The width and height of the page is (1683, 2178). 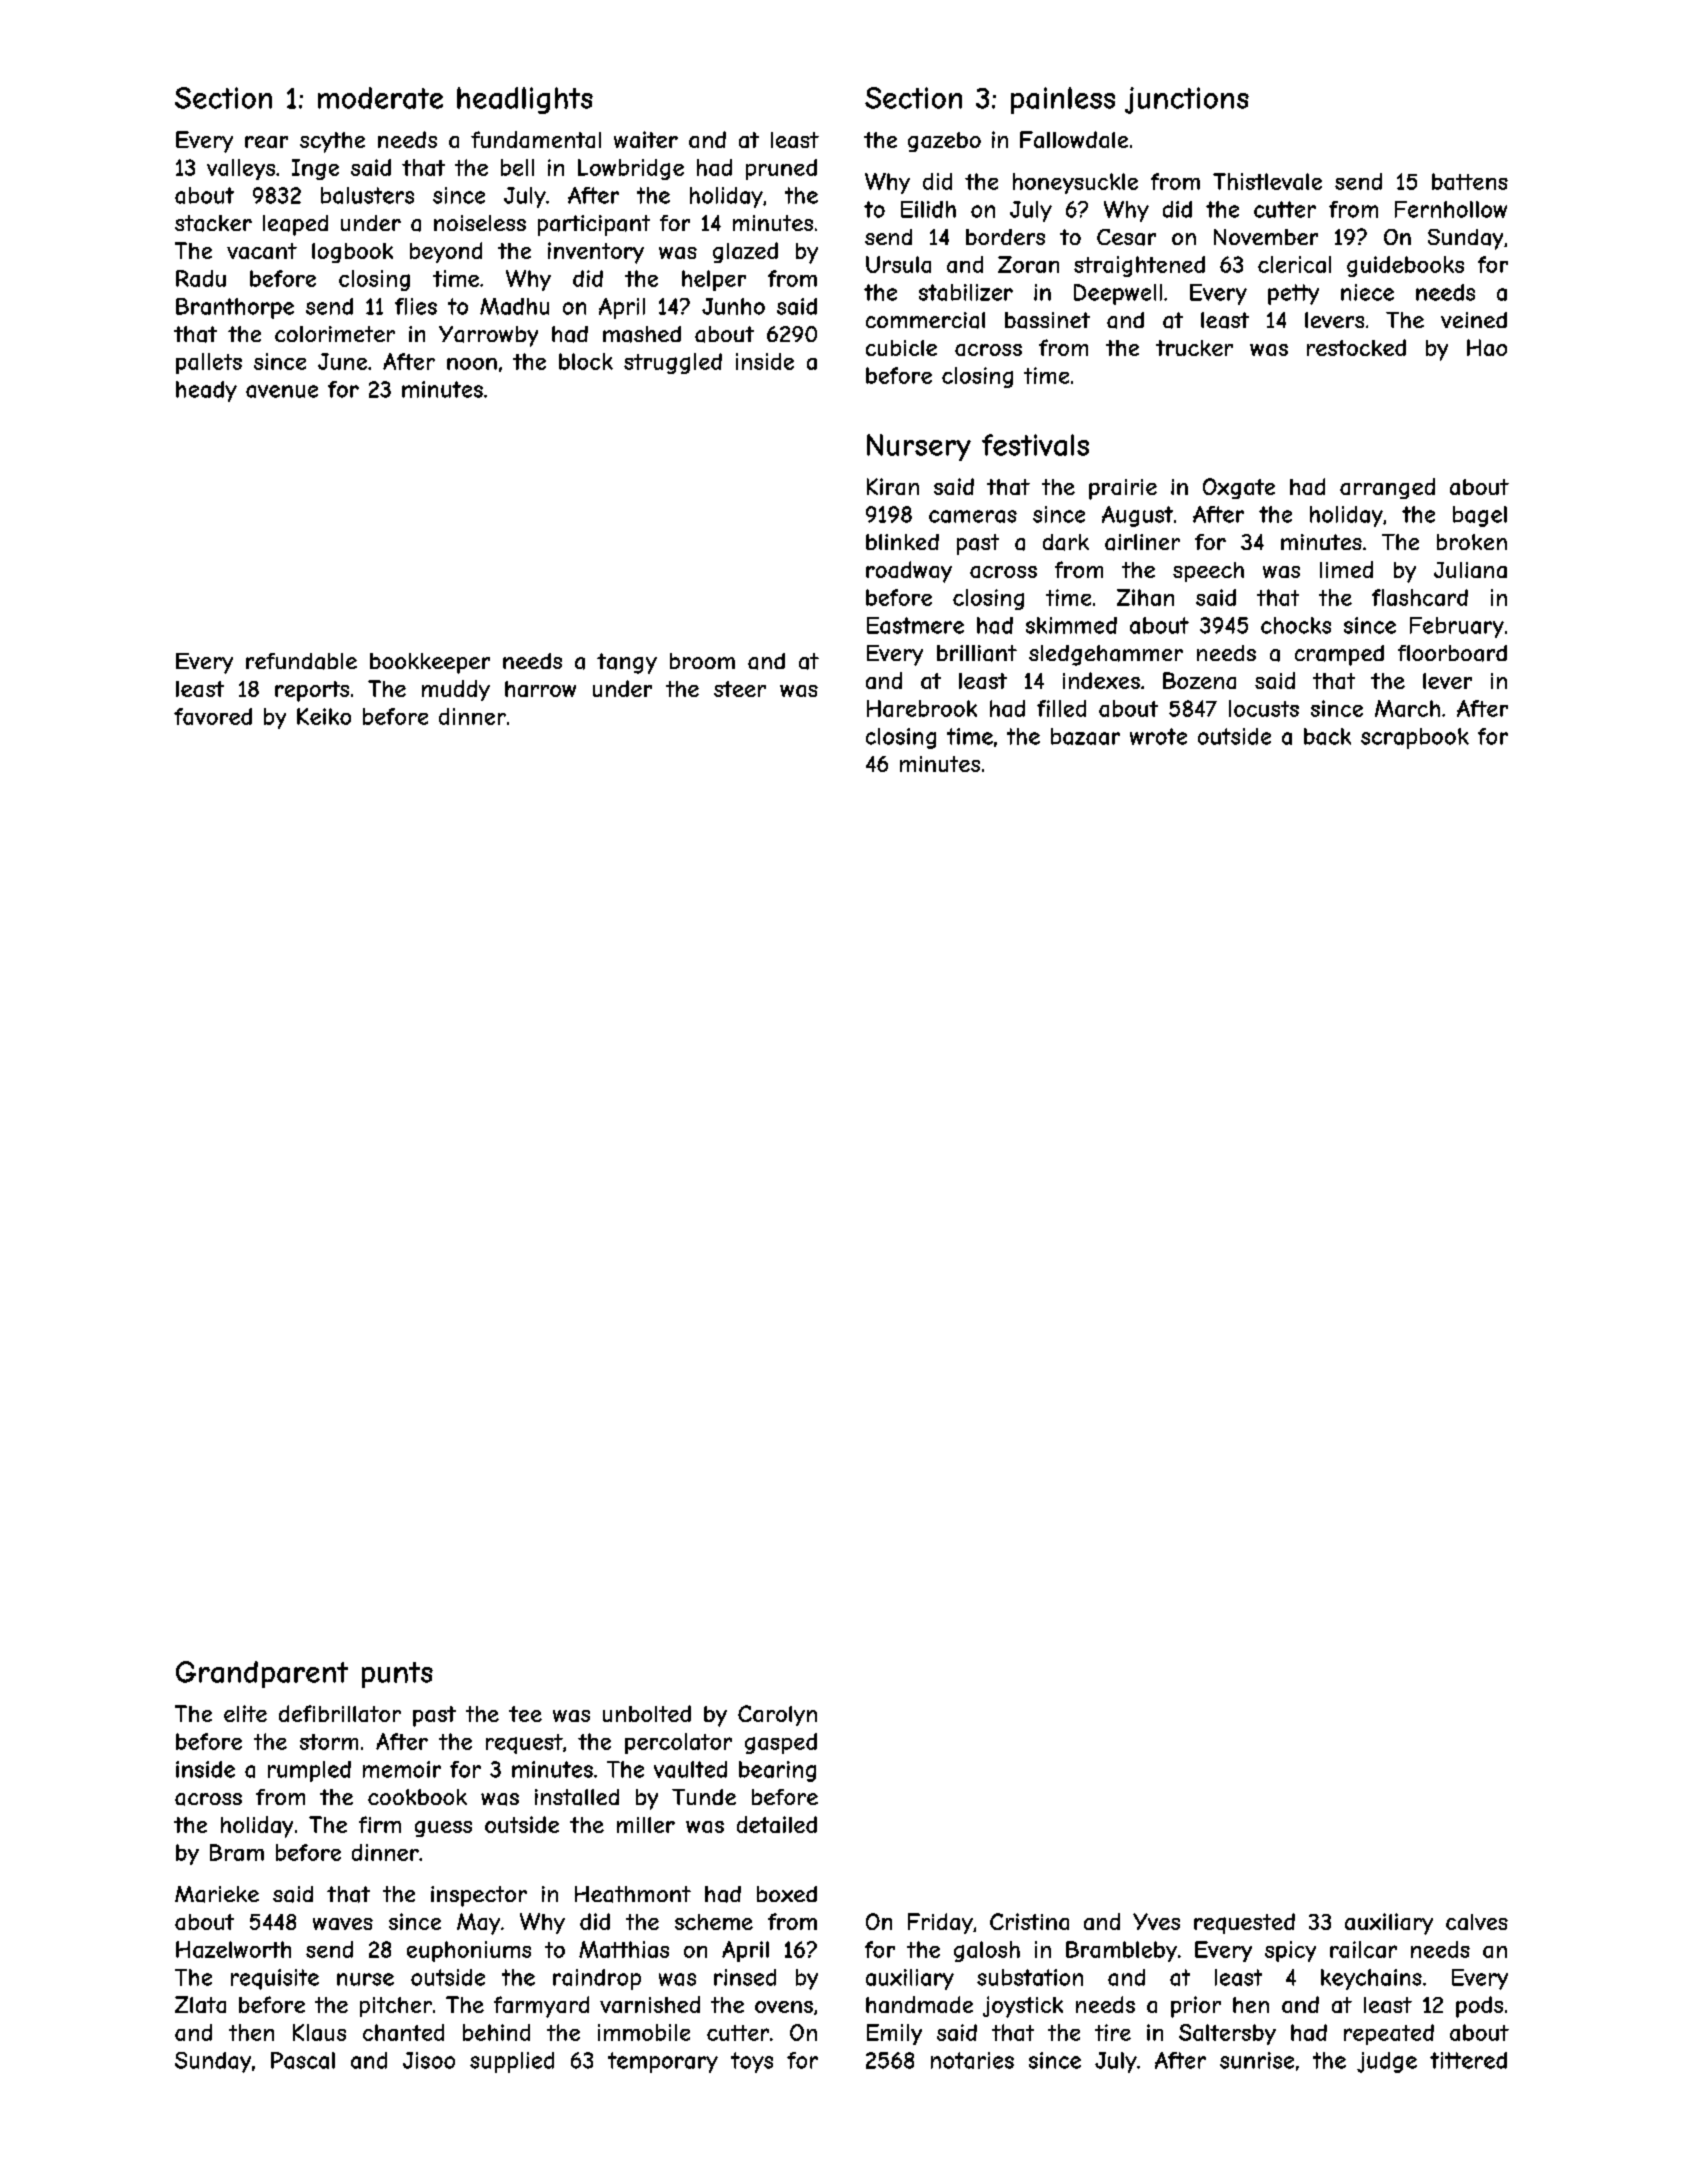 I want to click on battens, so click(x=1470, y=181).
